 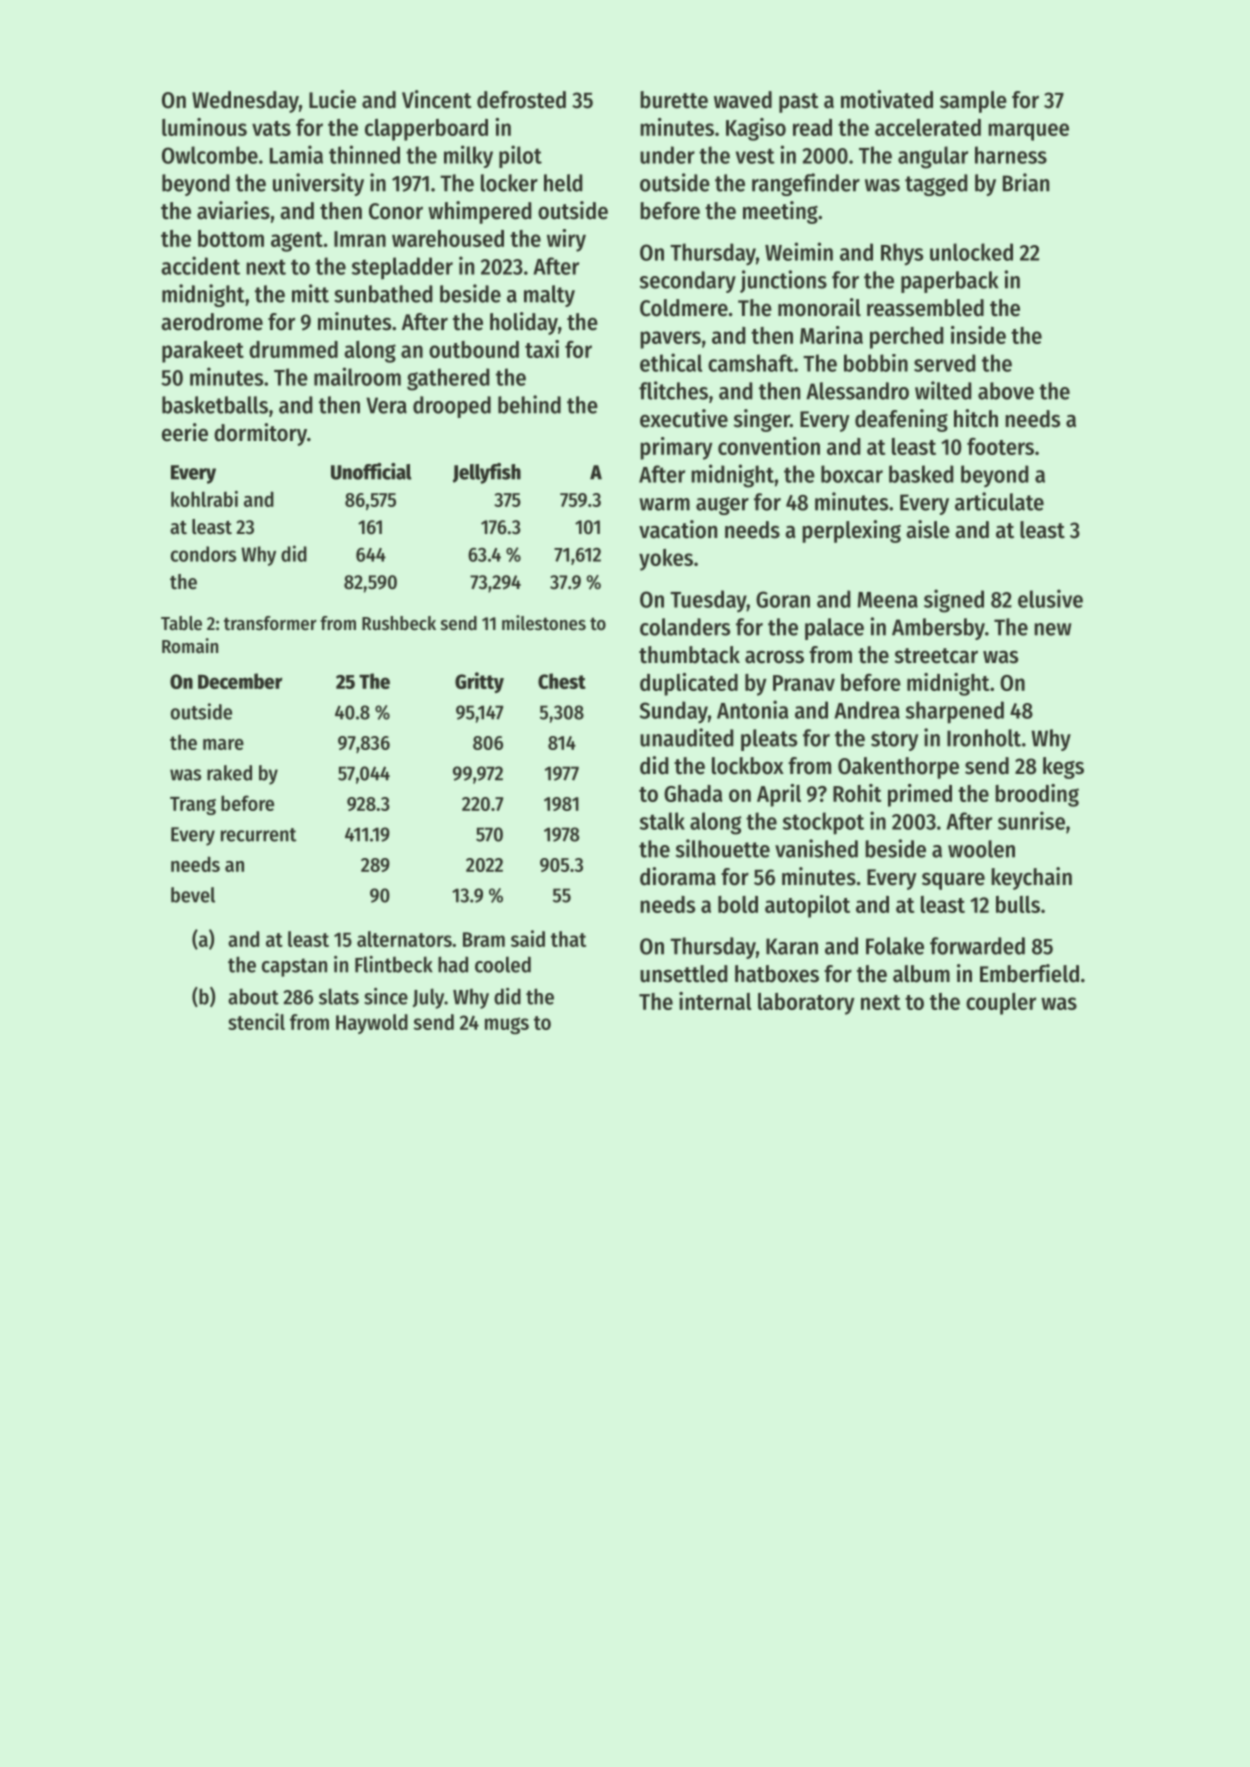 What do you see at coordinates (674, 100) in the screenshot?
I see `burette` at bounding box center [674, 100].
